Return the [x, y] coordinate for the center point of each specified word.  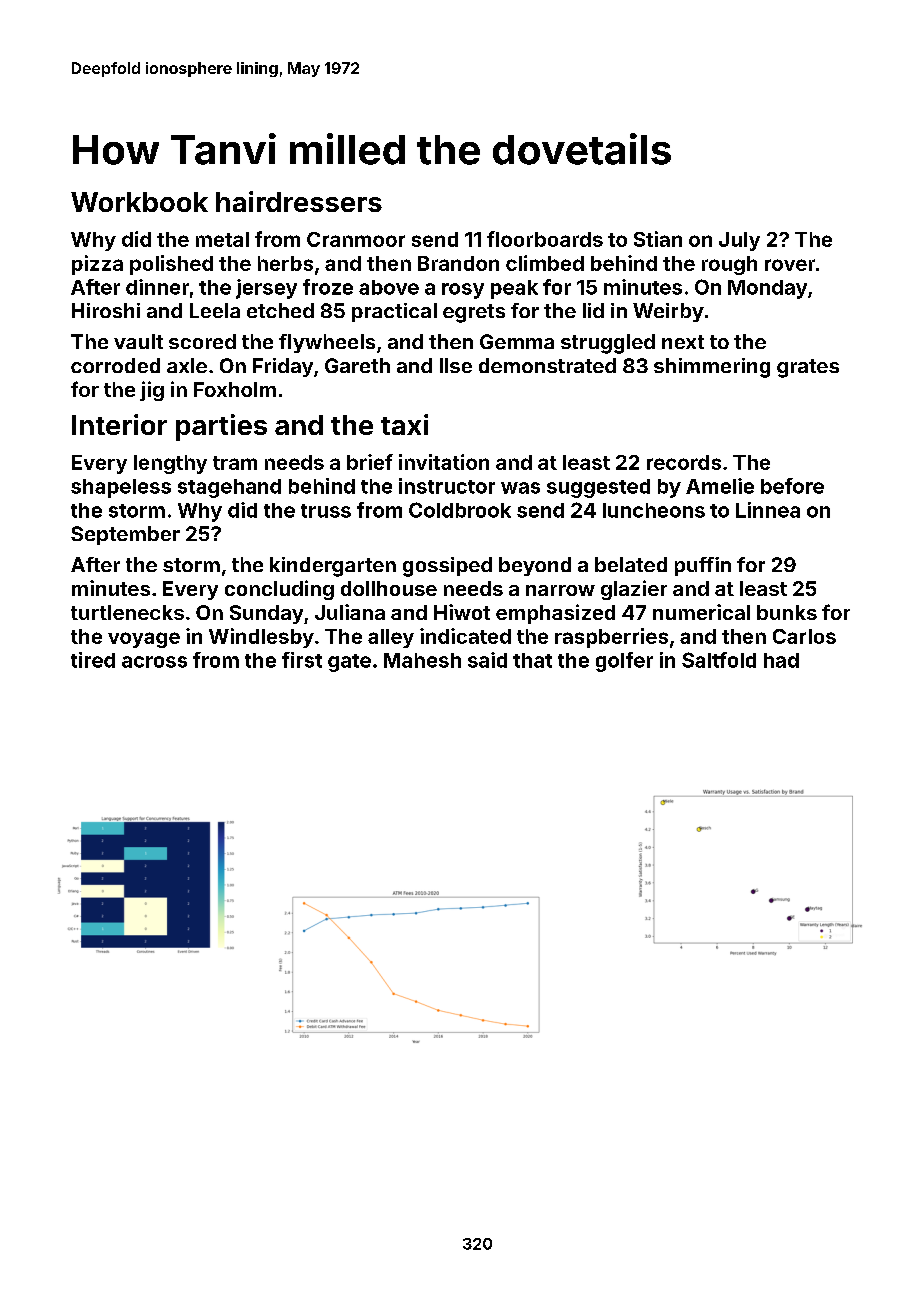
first [302, 660]
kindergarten [333, 567]
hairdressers [299, 201]
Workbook [139, 202]
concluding [279, 590]
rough [729, 265]
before [792, 486]
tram [235, 463]
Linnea [768, 510]
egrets [474, 313]
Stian [658, 239]
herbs [285, 263]
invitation [444, 462]
